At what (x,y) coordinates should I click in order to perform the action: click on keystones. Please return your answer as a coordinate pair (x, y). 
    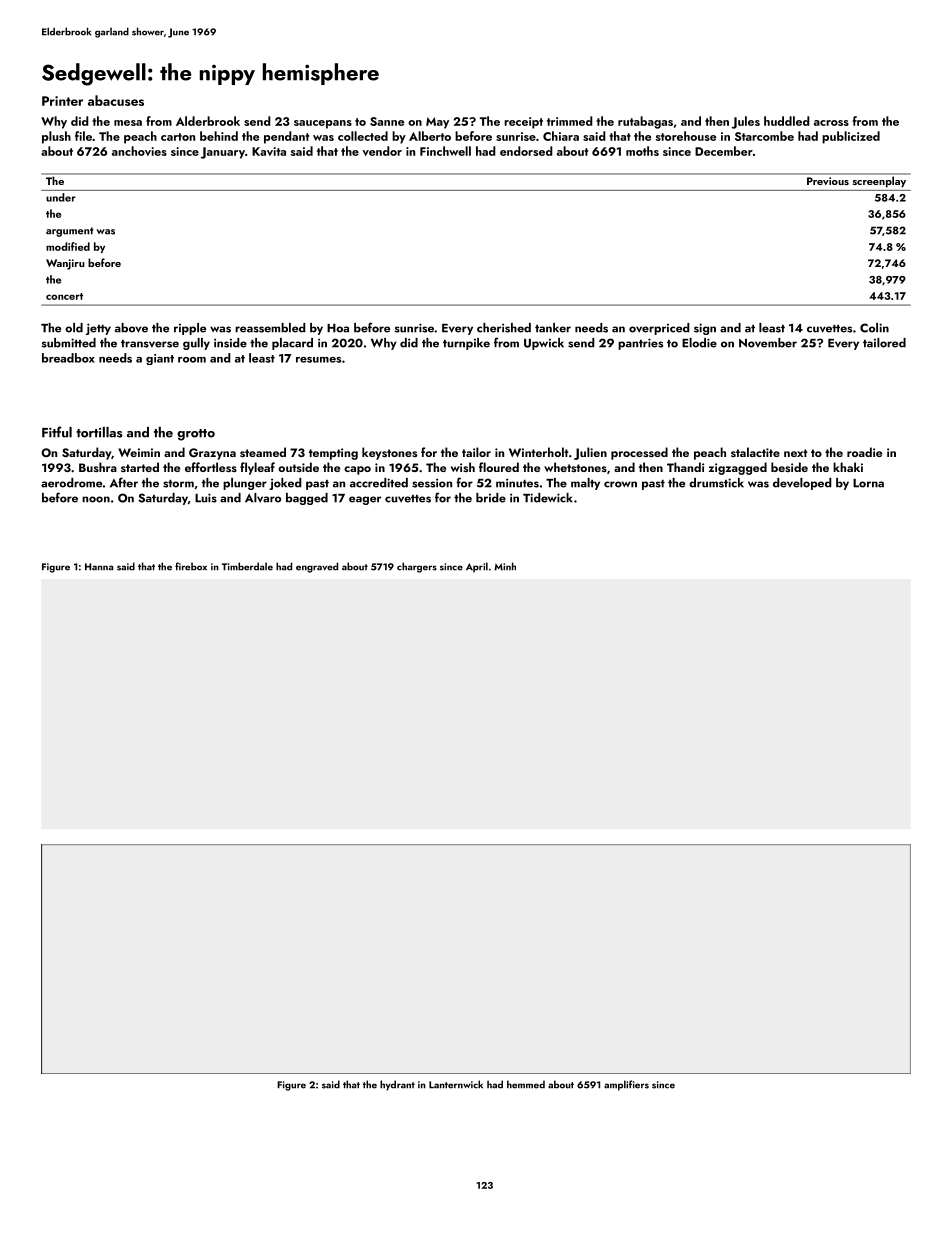
    Looking at the image, I should click on (389, 453).
